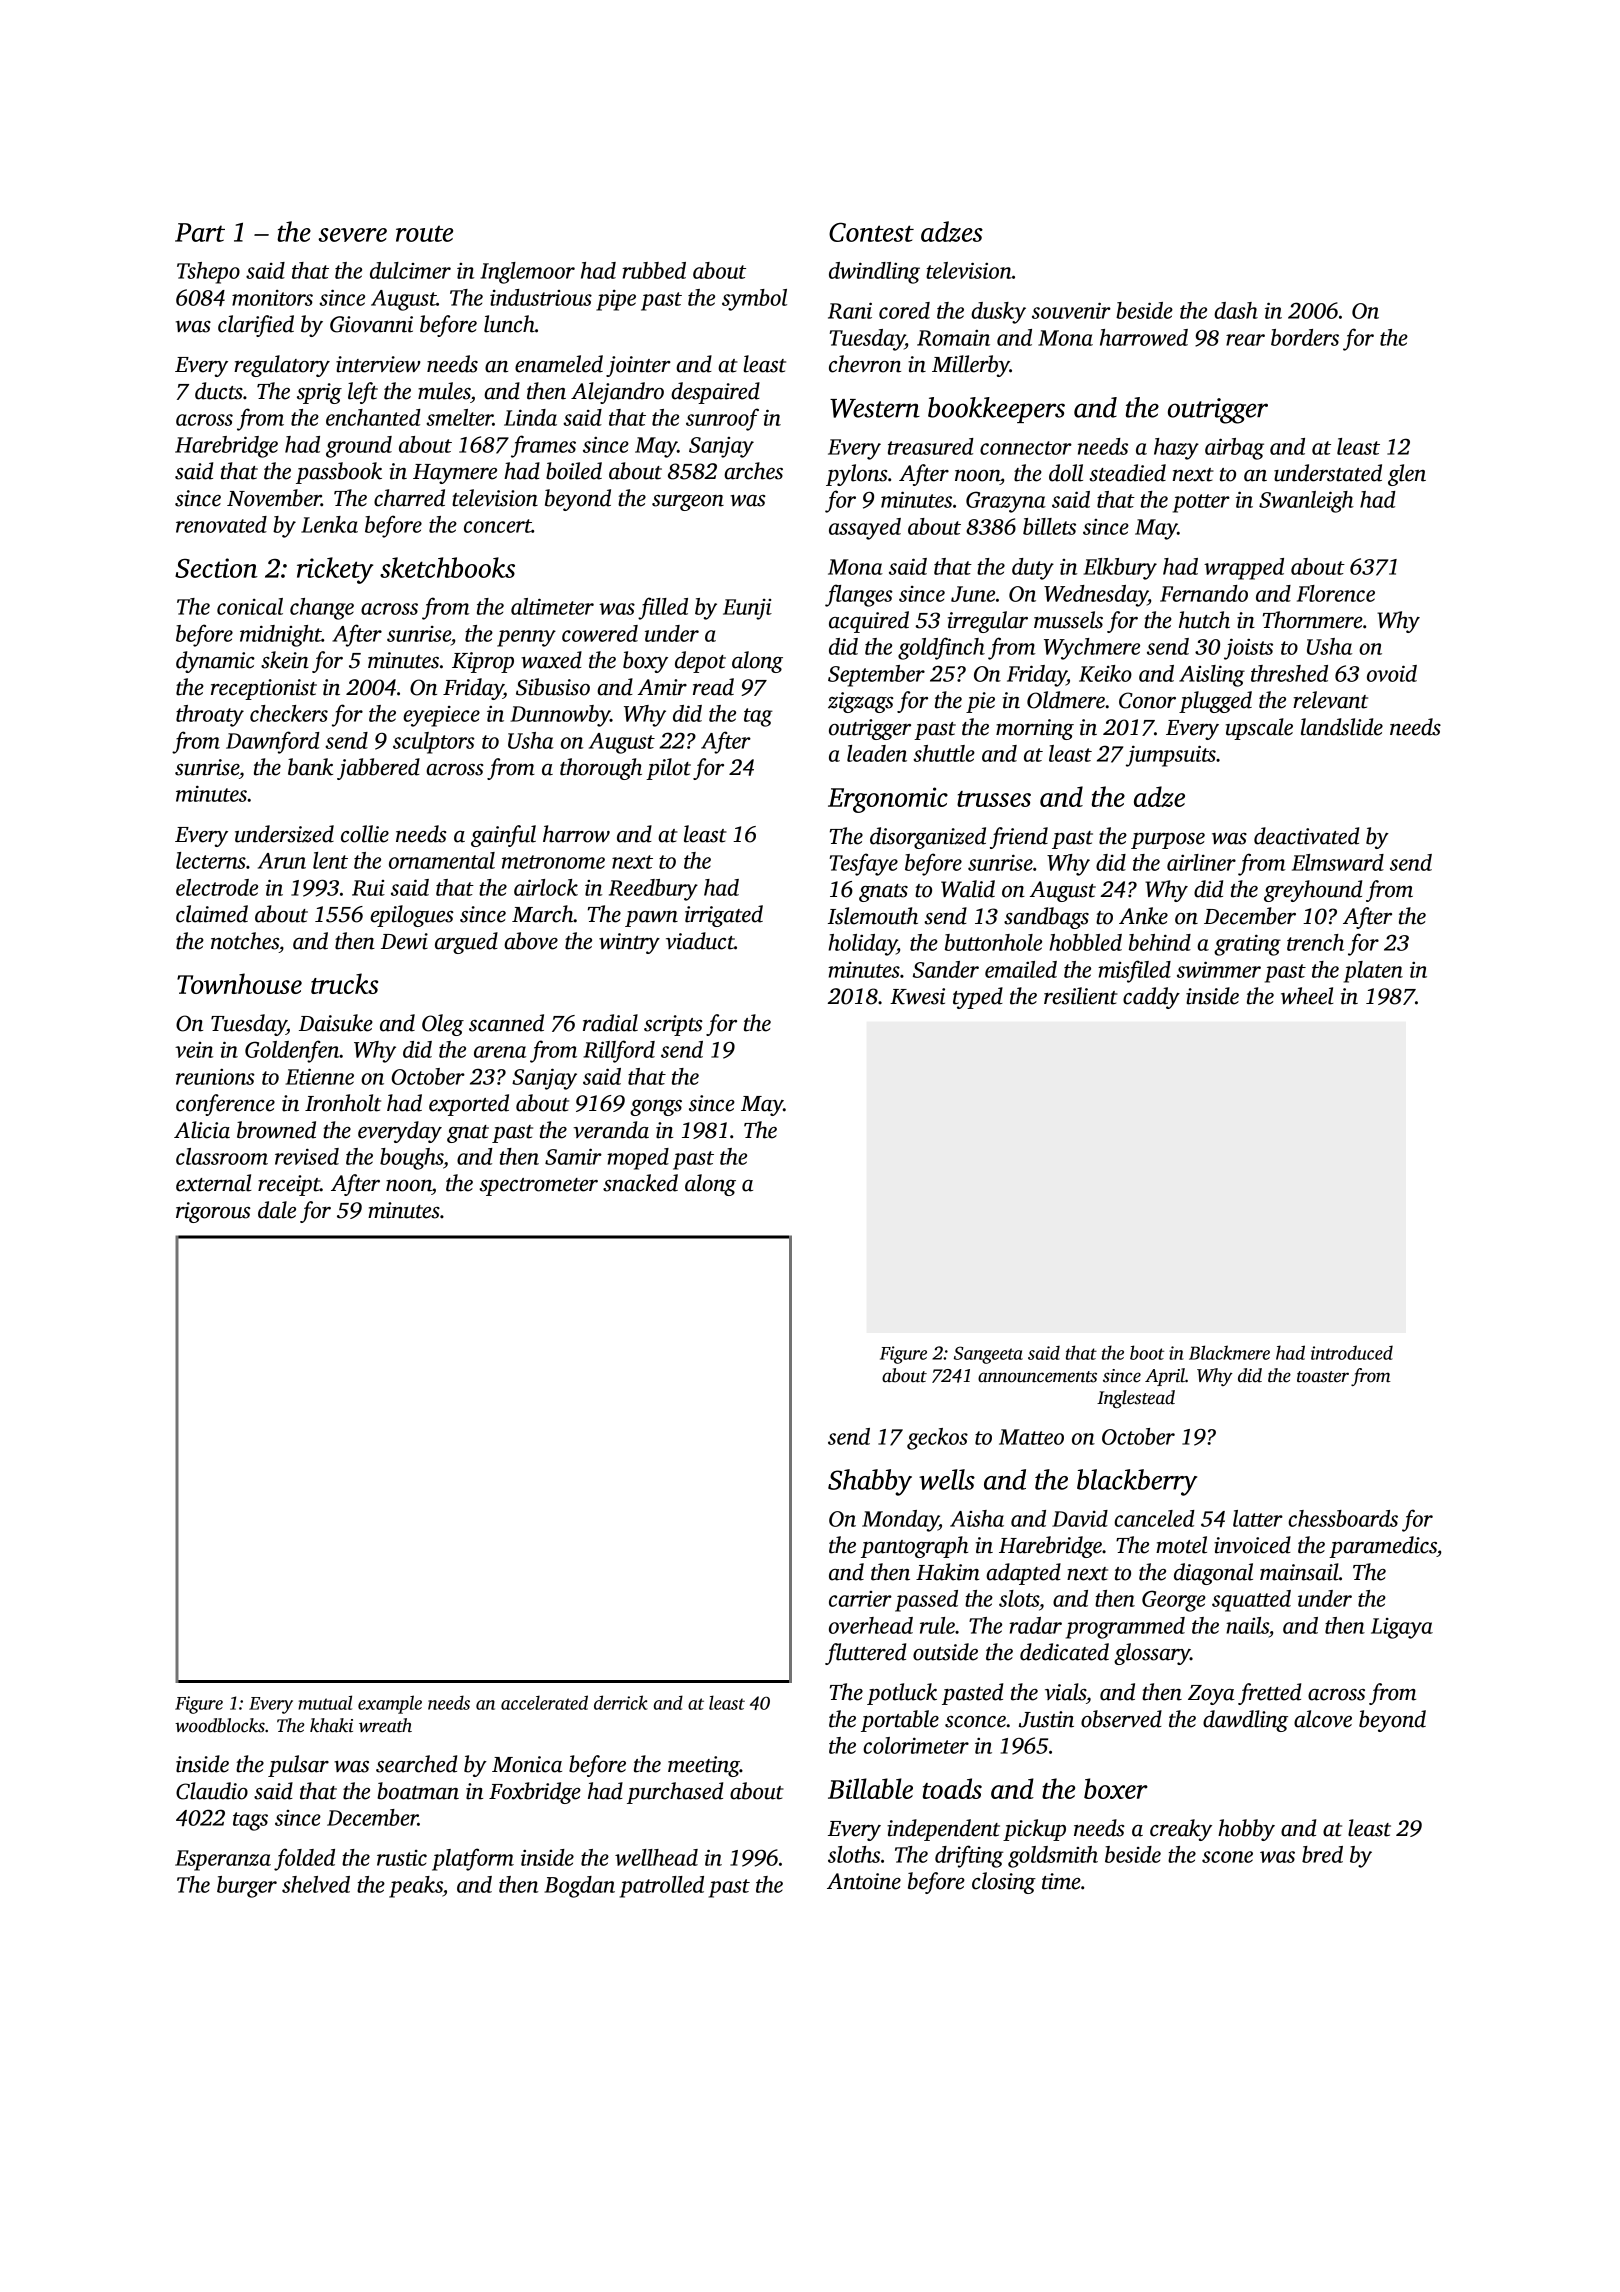  I want to click on dash, so click(1236, 310).
